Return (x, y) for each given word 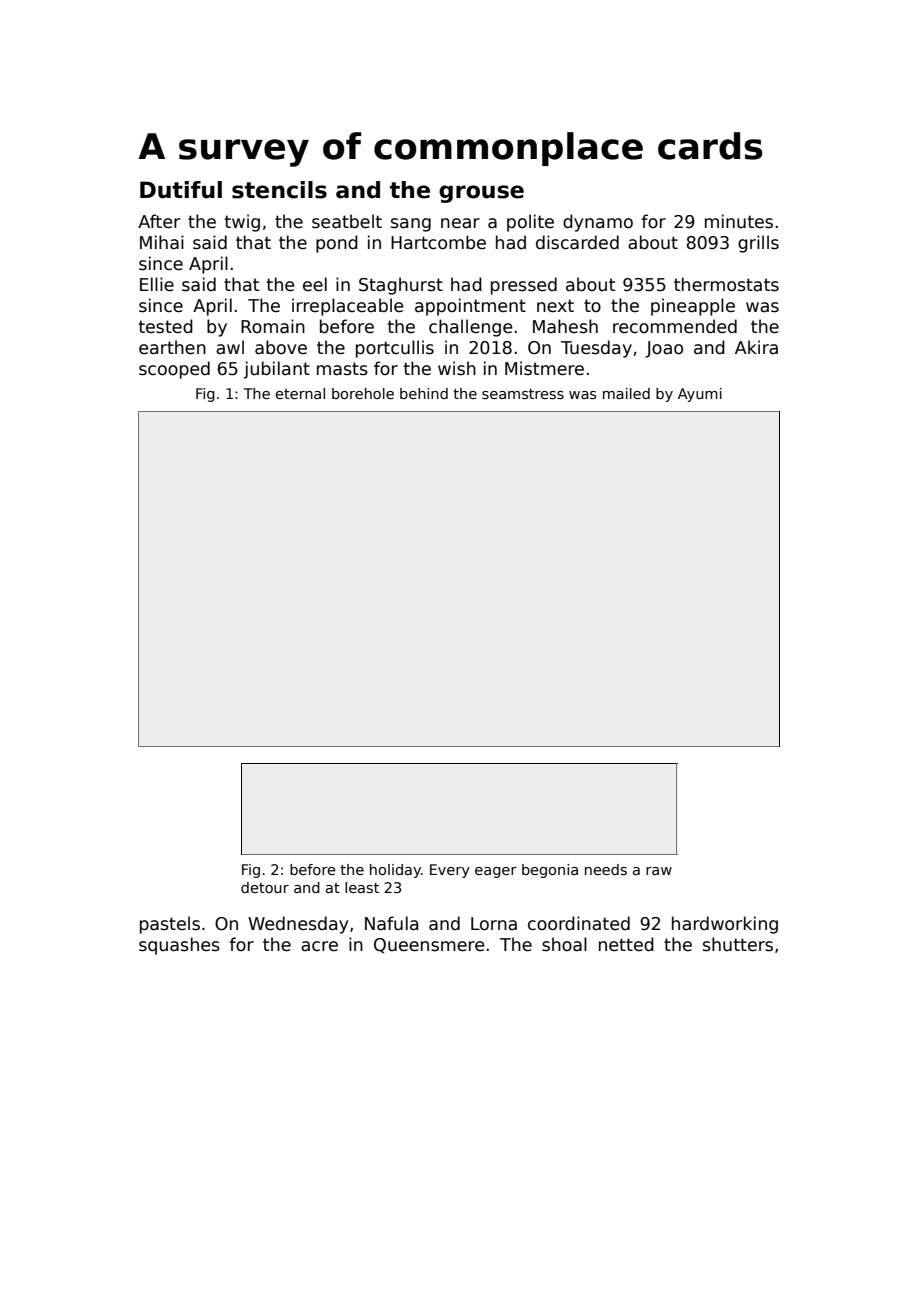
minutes (739, 221)
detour (265, 887)
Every (450, 871)
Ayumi (700, 395)
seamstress (523, 394)
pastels (170, 925)
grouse (481, 194)
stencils (279, 190)
